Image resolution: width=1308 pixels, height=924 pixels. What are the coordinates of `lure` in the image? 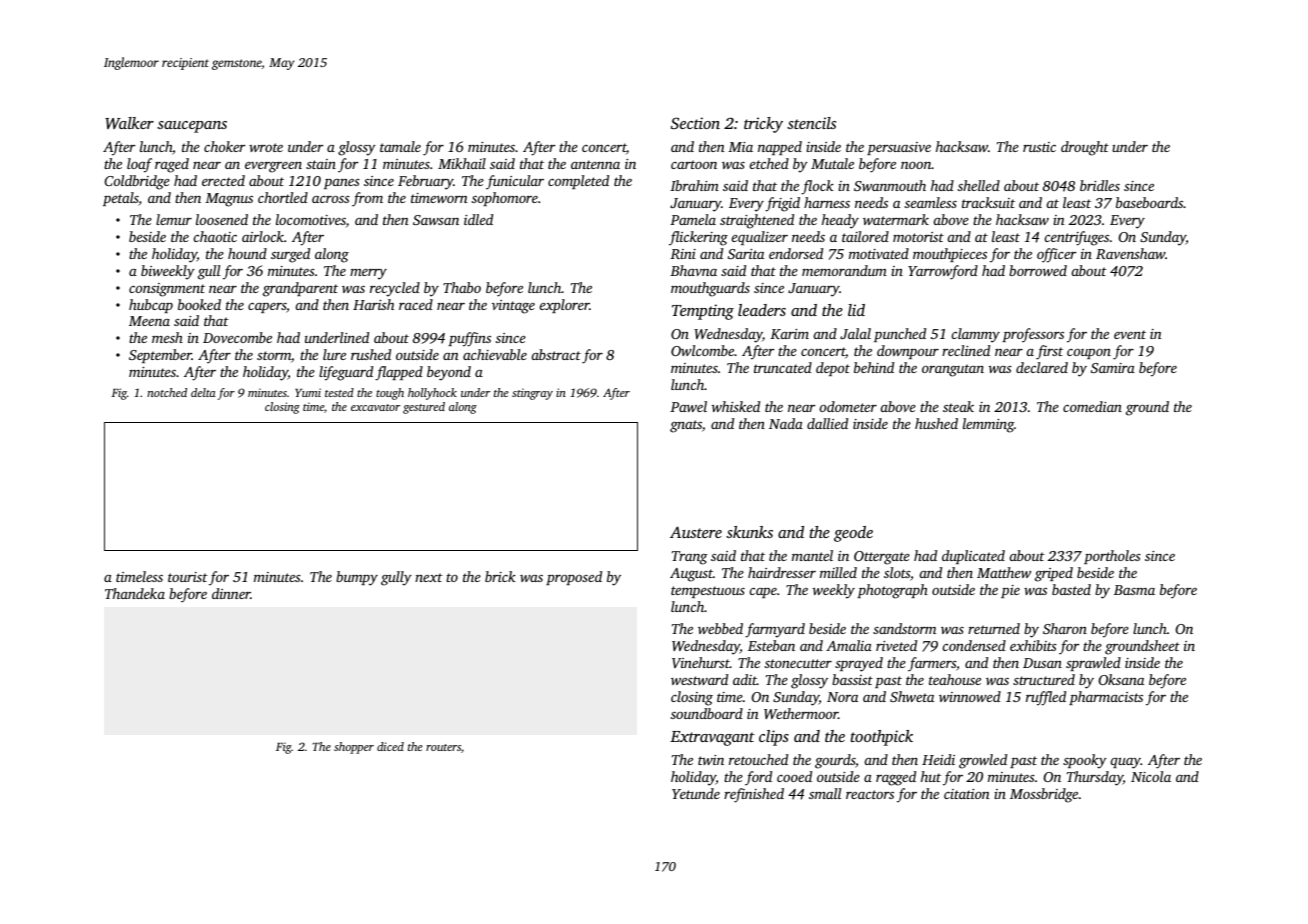 It's located at (334, 354).
